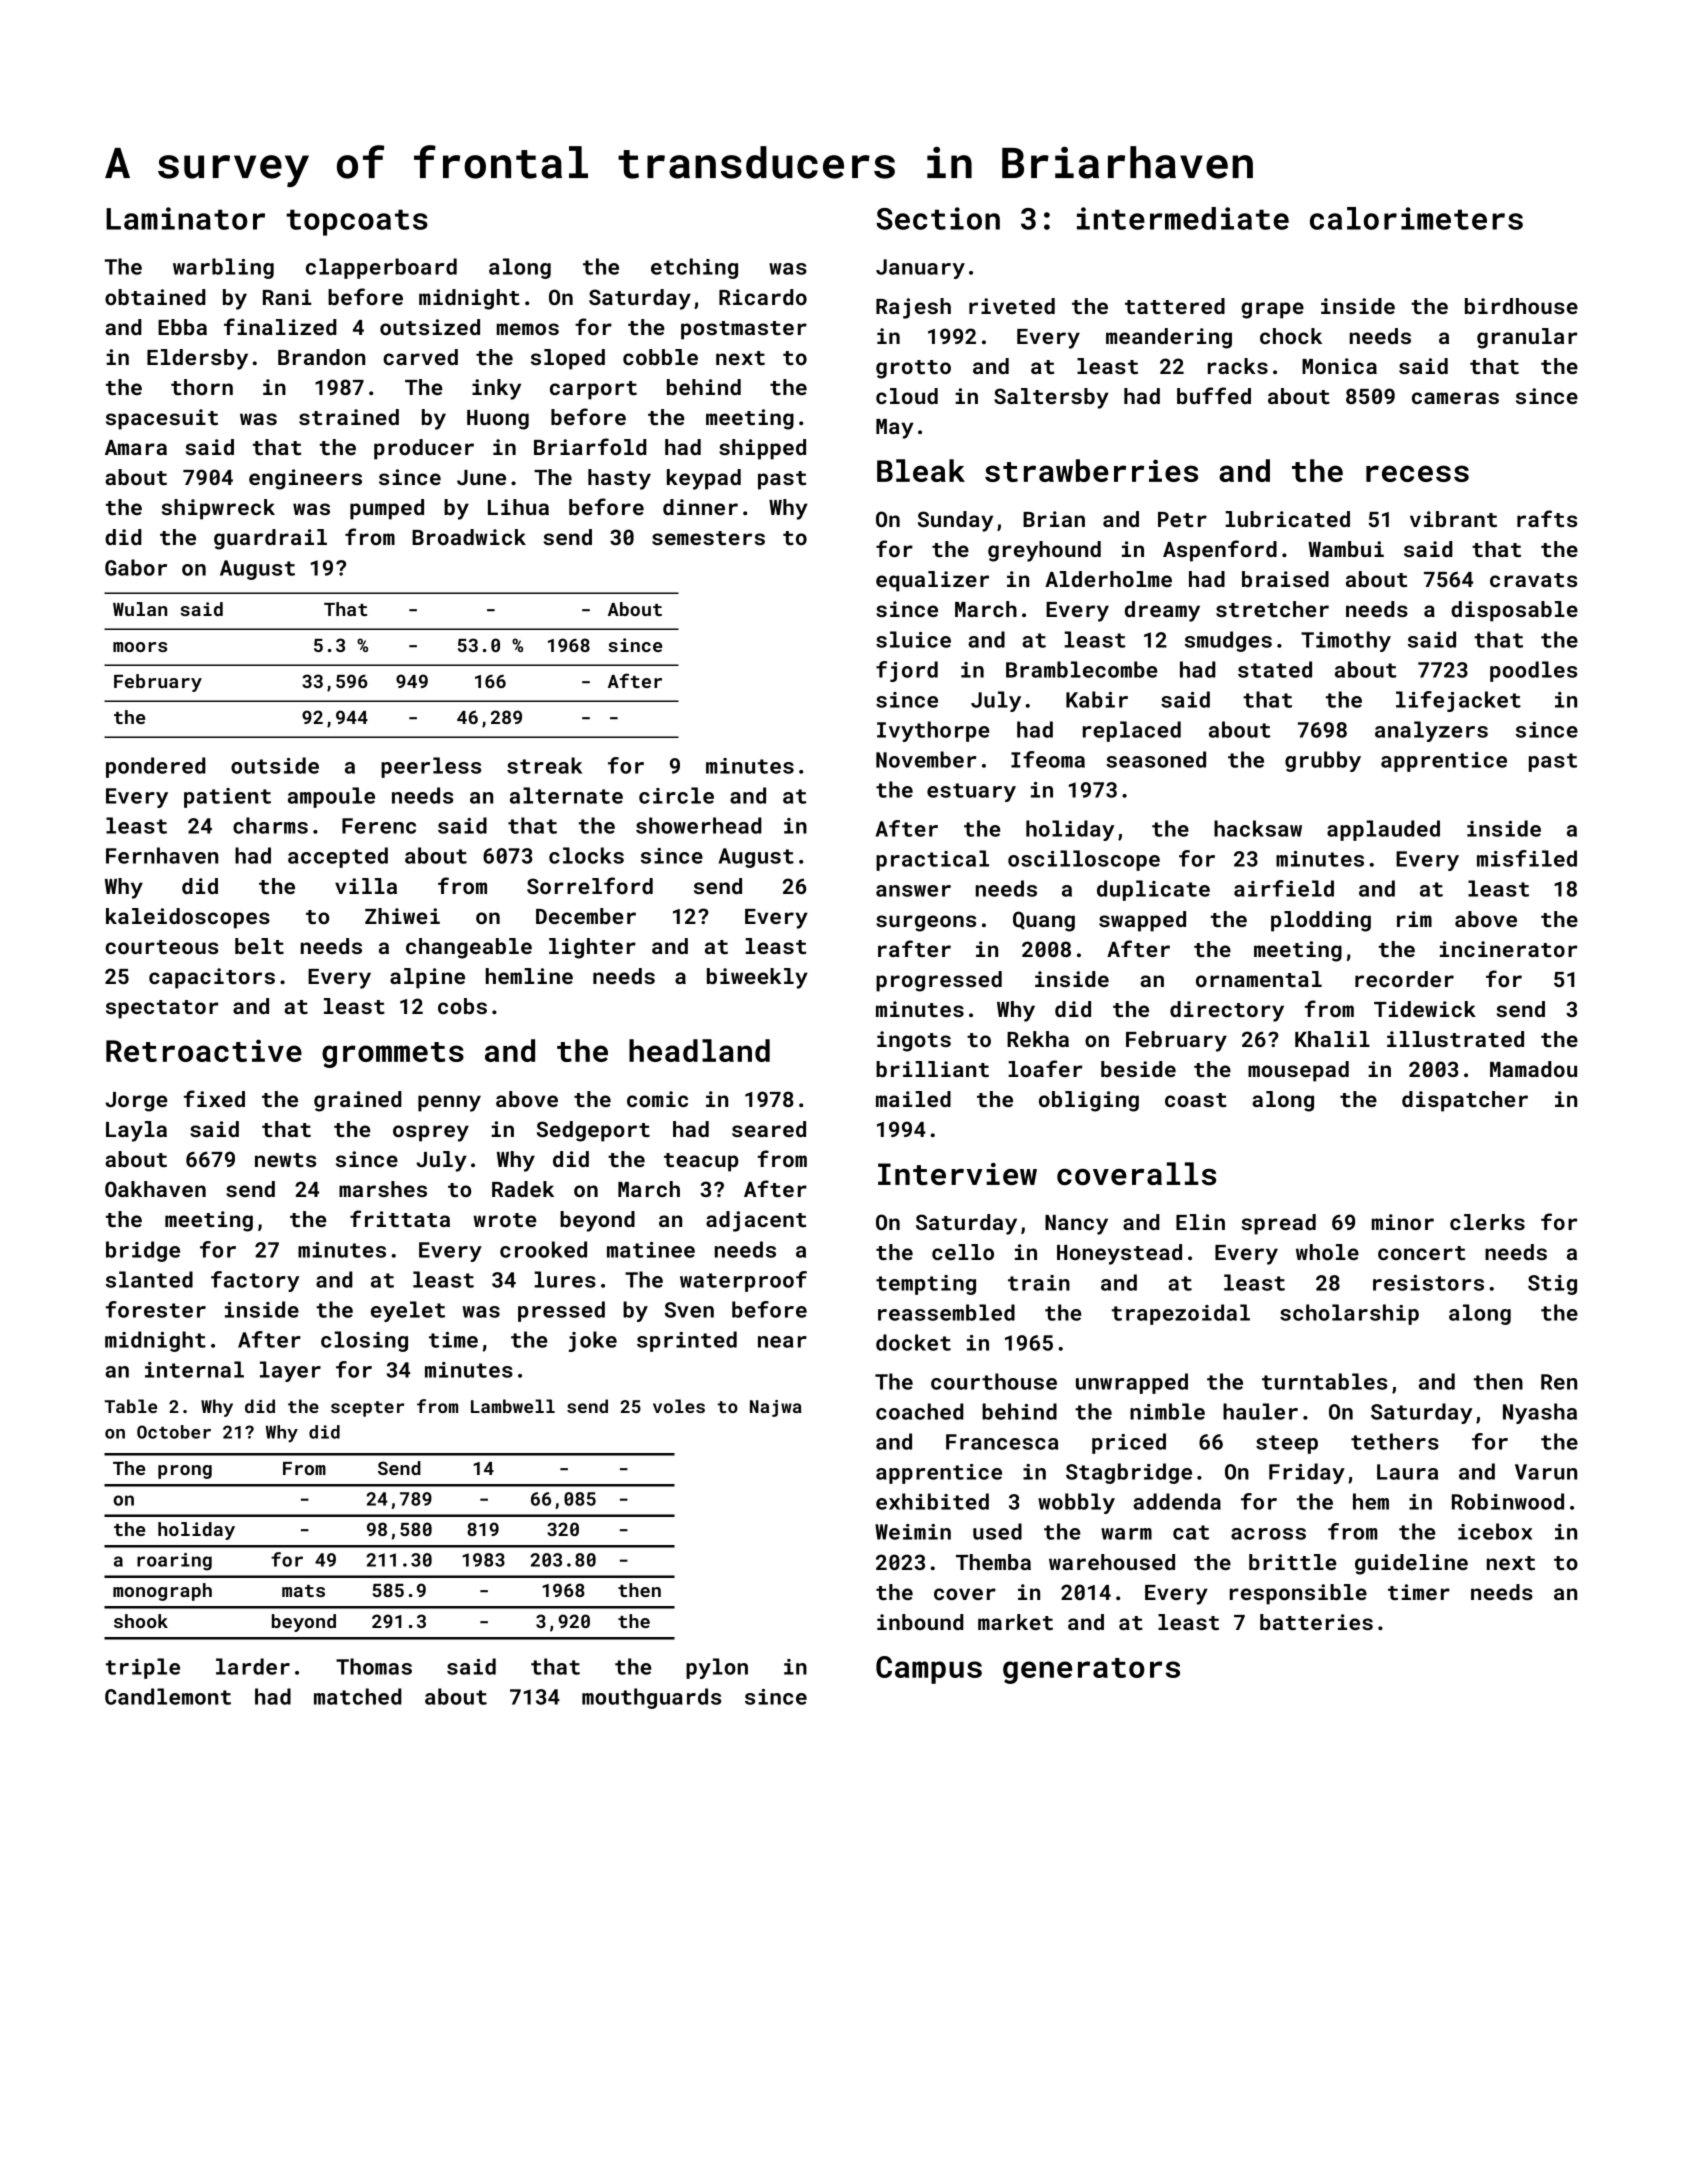 This screenshot has height=2178, width=1683. What do you see at coordinates (932, 860) in the screenshot?
I see `practical` at bounding box center [932, 860].
